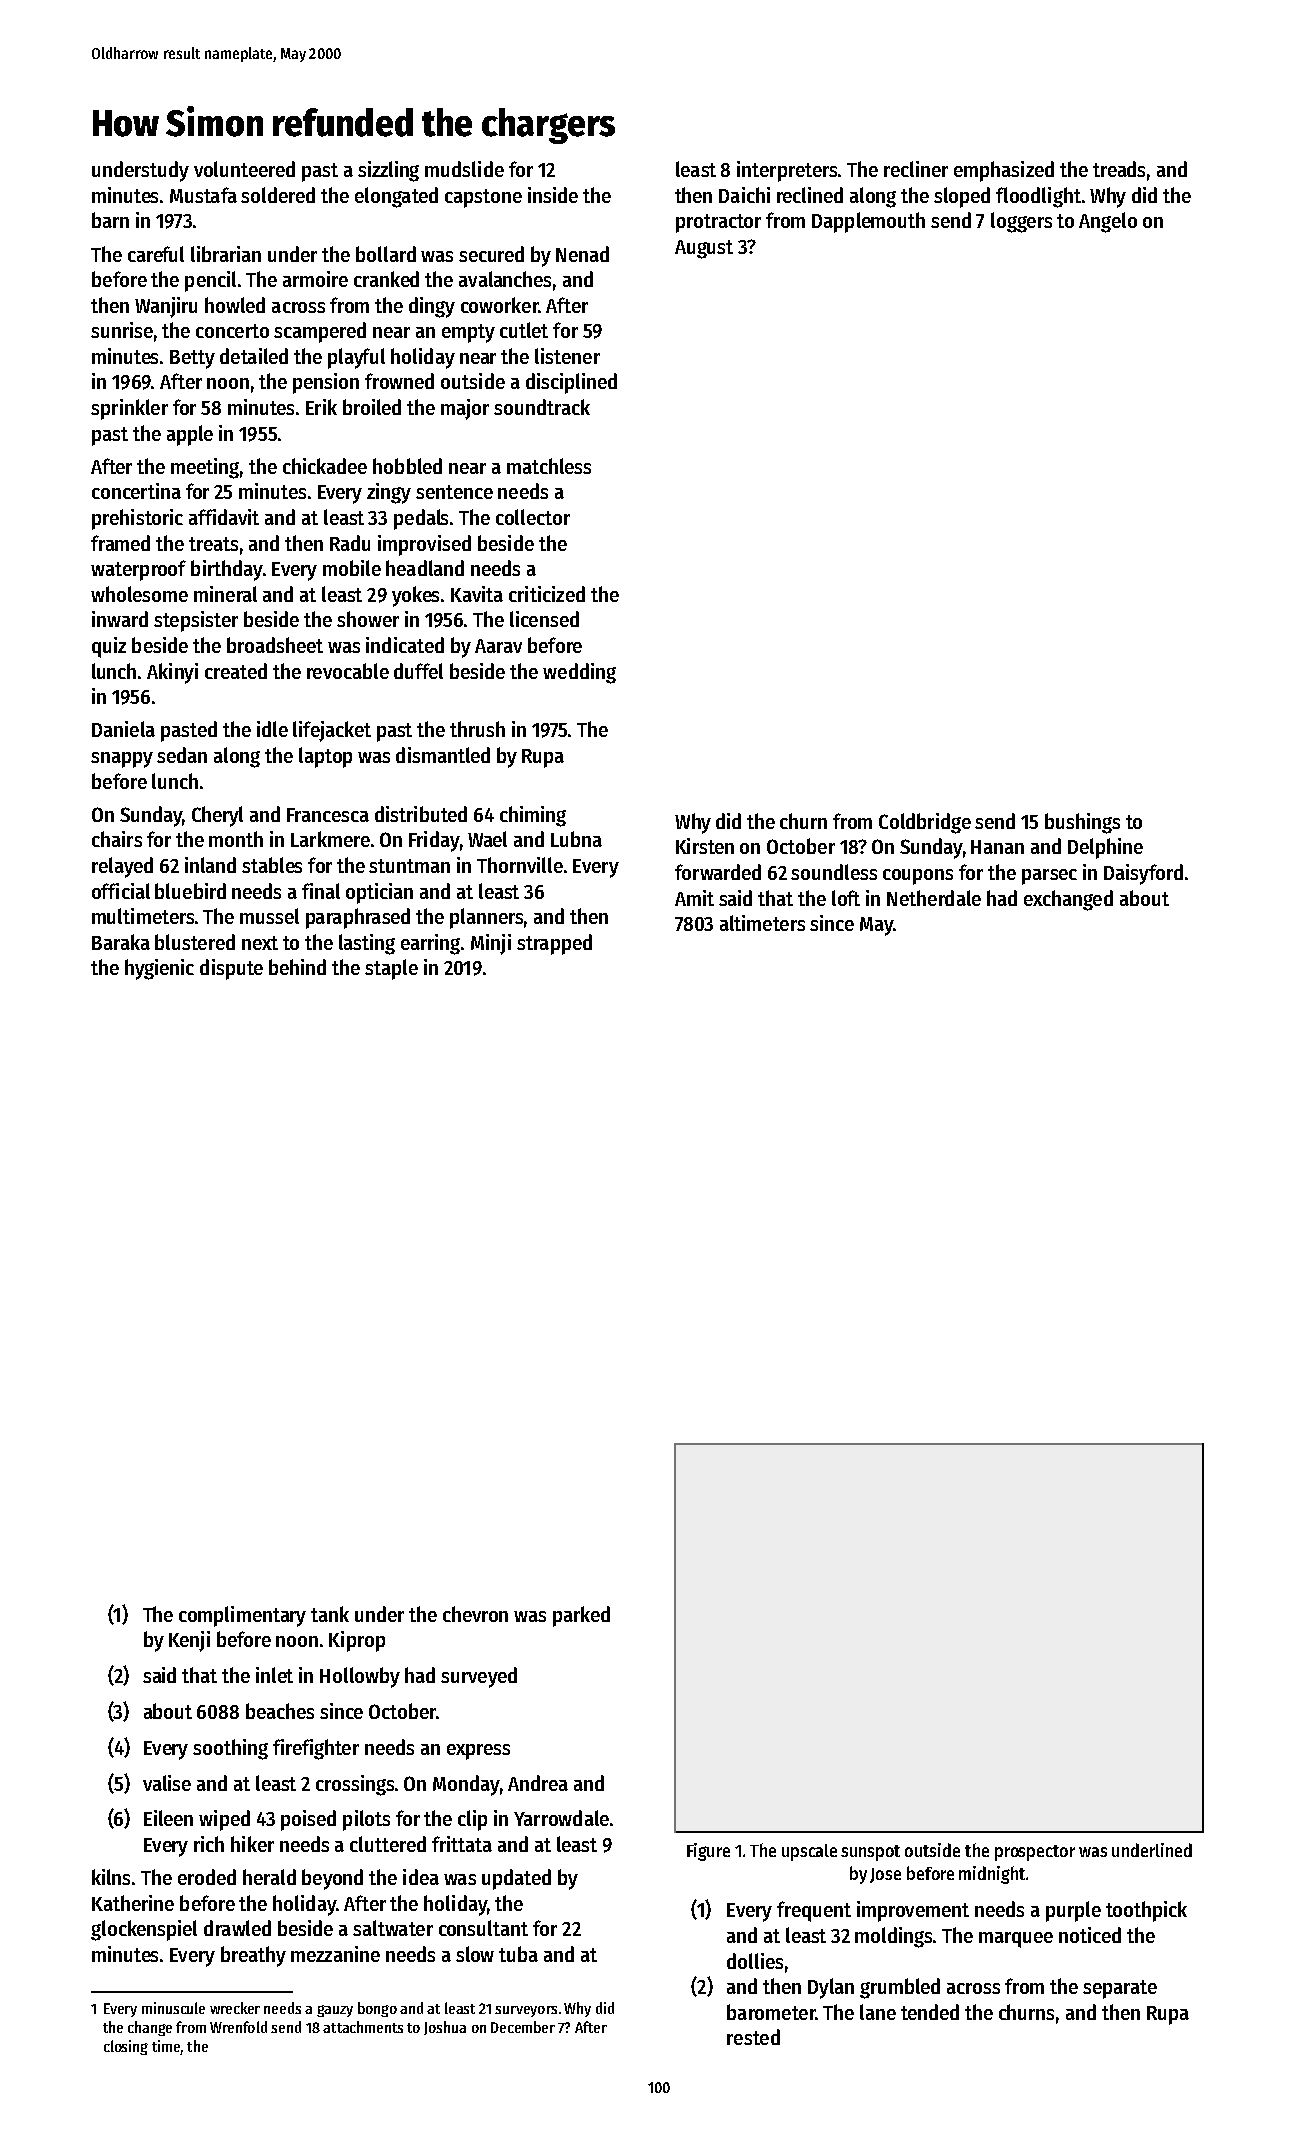 The image size is (1295, 2133). I want to click on wedding, so click(579, 673).
